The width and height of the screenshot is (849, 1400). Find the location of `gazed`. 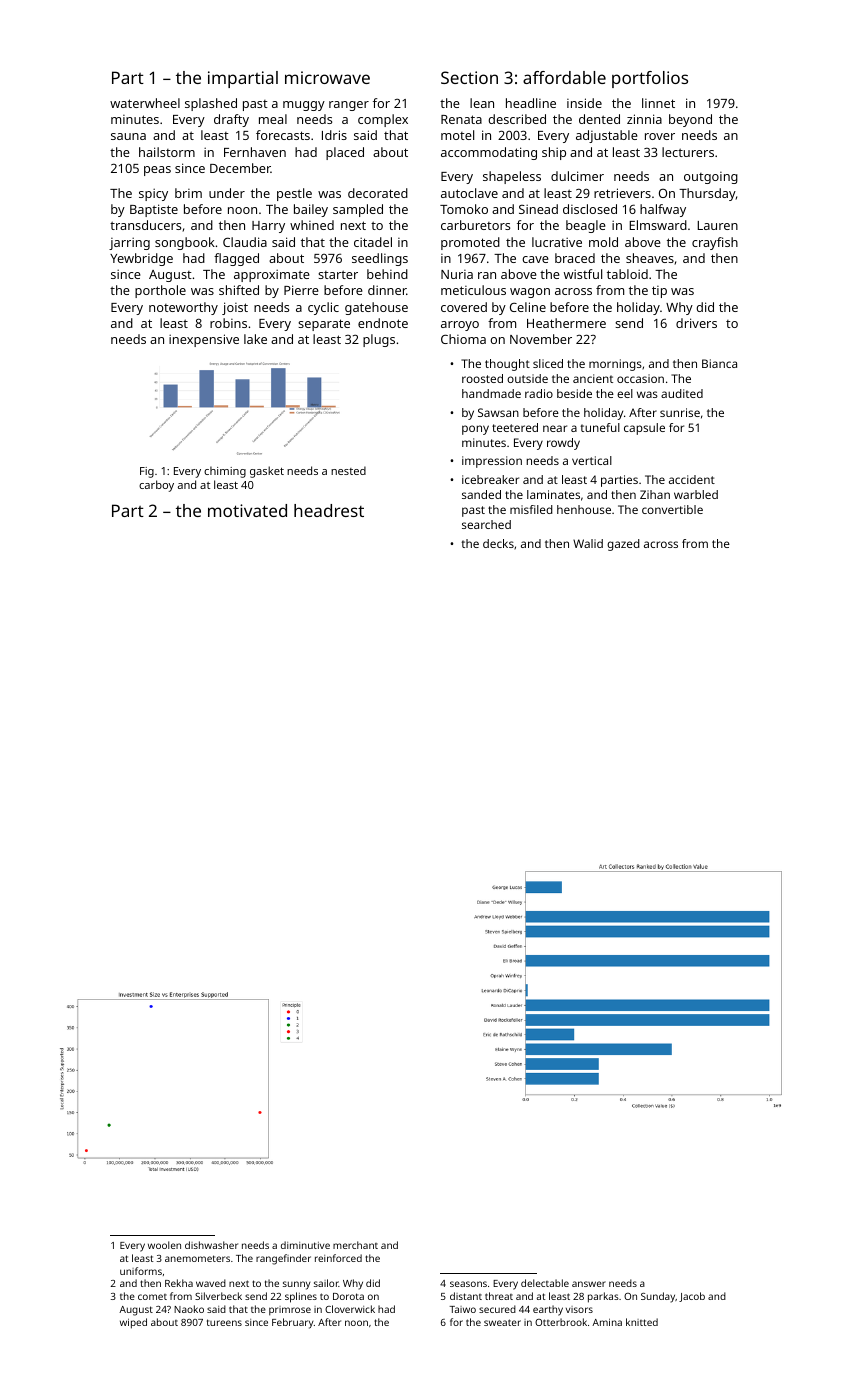

gazed is located at coordinates (623, 545).
